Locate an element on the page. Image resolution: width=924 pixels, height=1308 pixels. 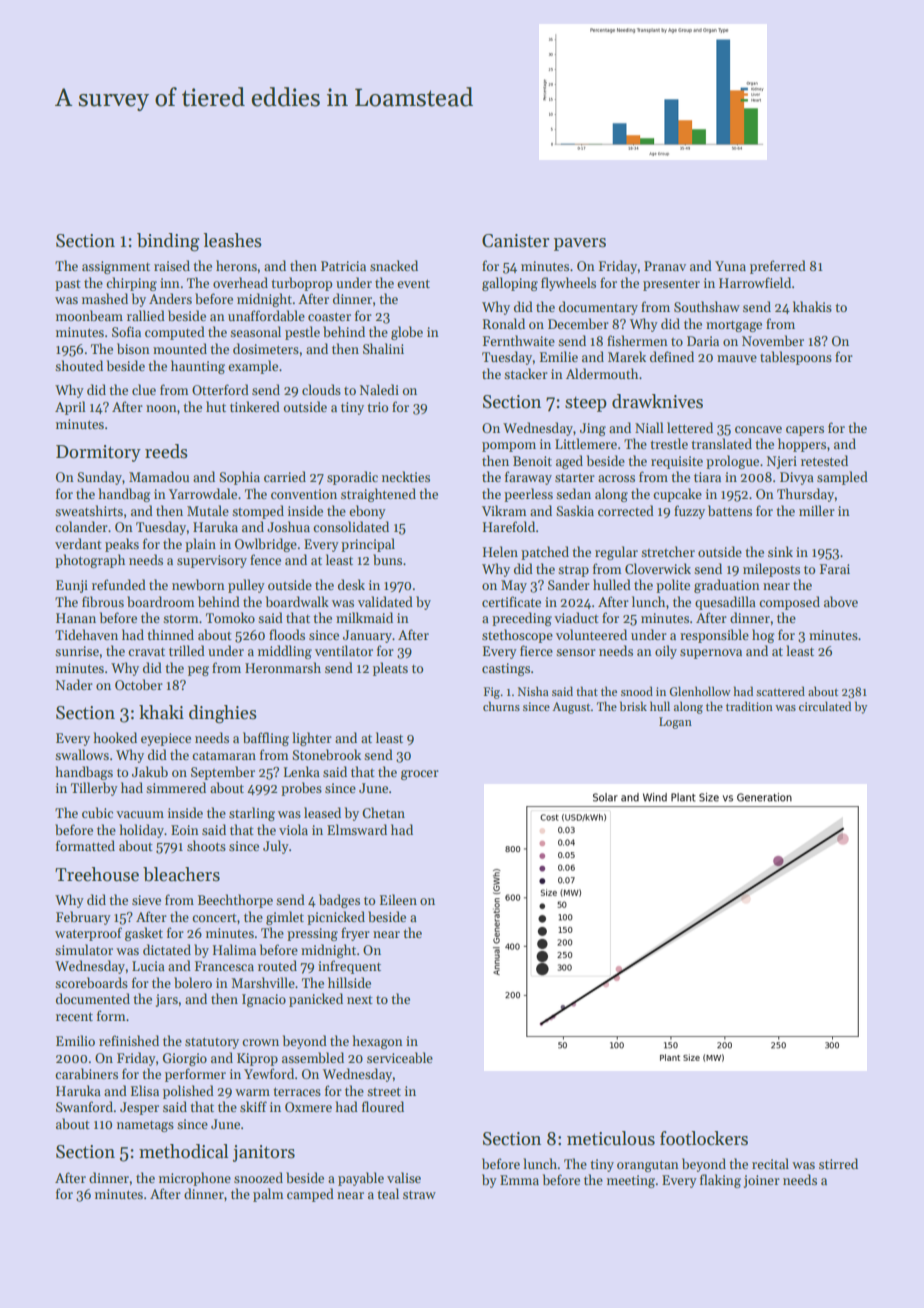
Lucia is located at coordinates (148, 966).
